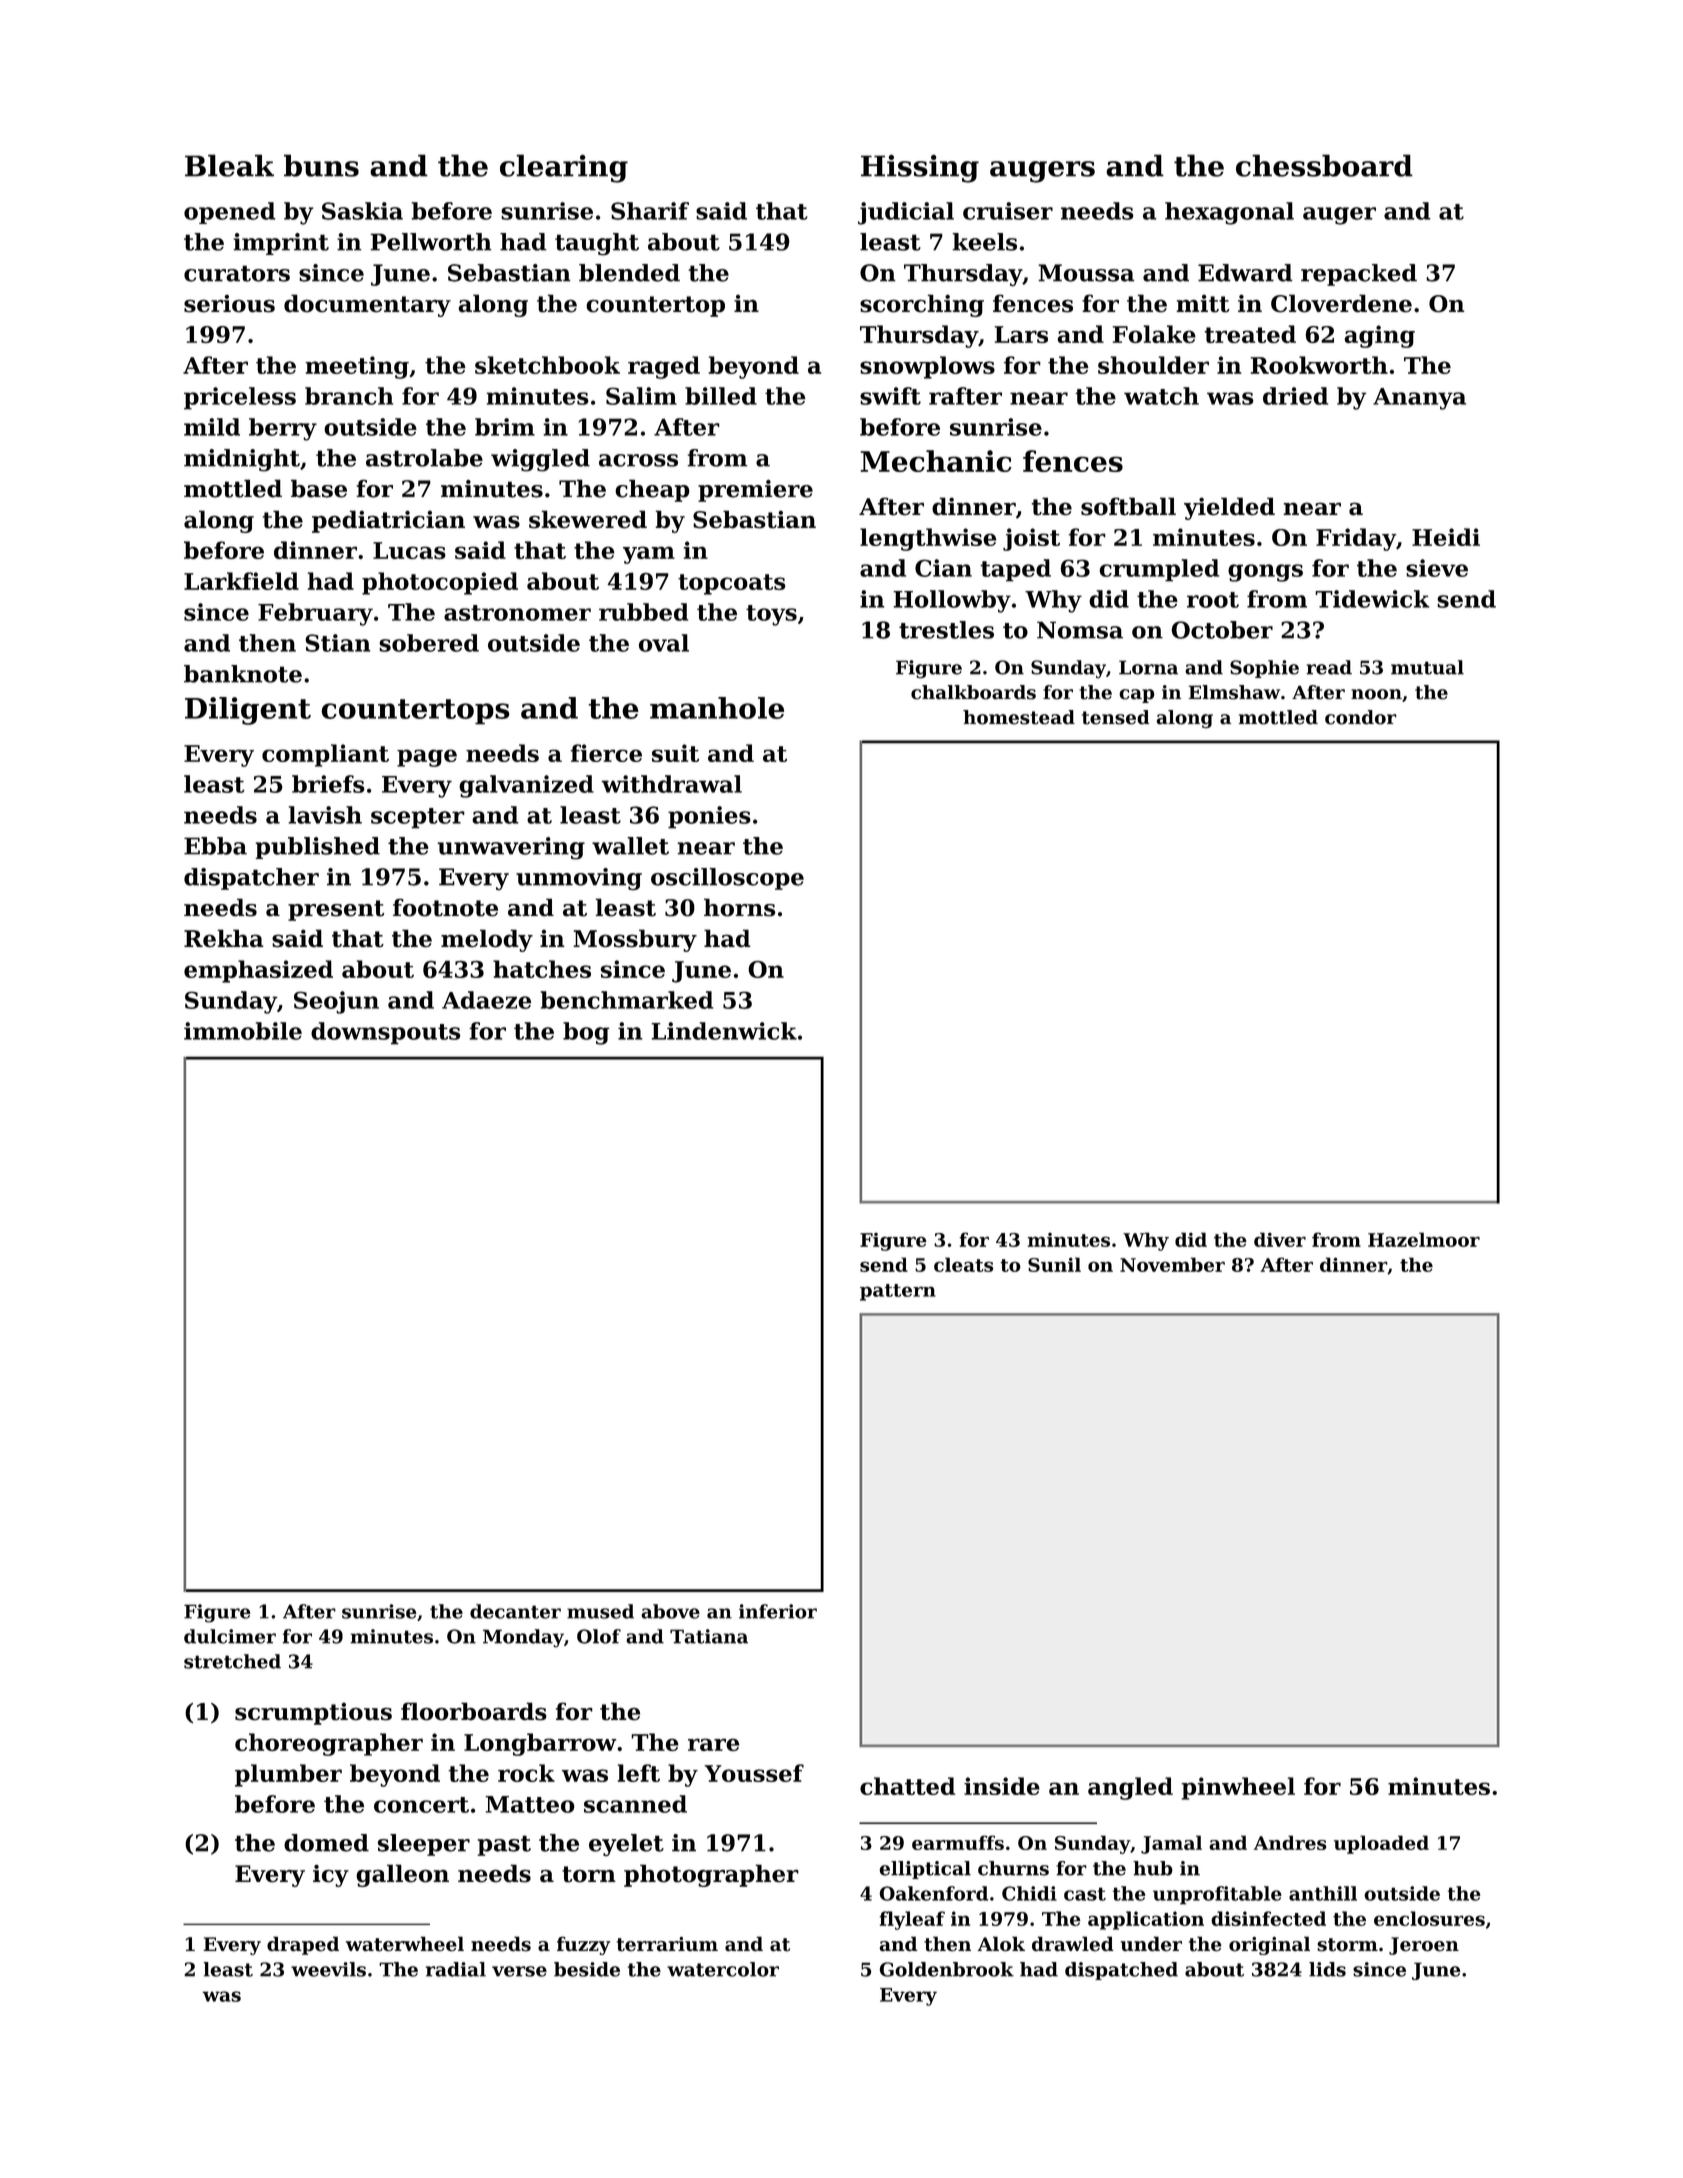 This screenshot has width=1683, height=2178. Describe the element at coordinates (1429, 1918) in the screenshot. I see `enclosures` at that location.
